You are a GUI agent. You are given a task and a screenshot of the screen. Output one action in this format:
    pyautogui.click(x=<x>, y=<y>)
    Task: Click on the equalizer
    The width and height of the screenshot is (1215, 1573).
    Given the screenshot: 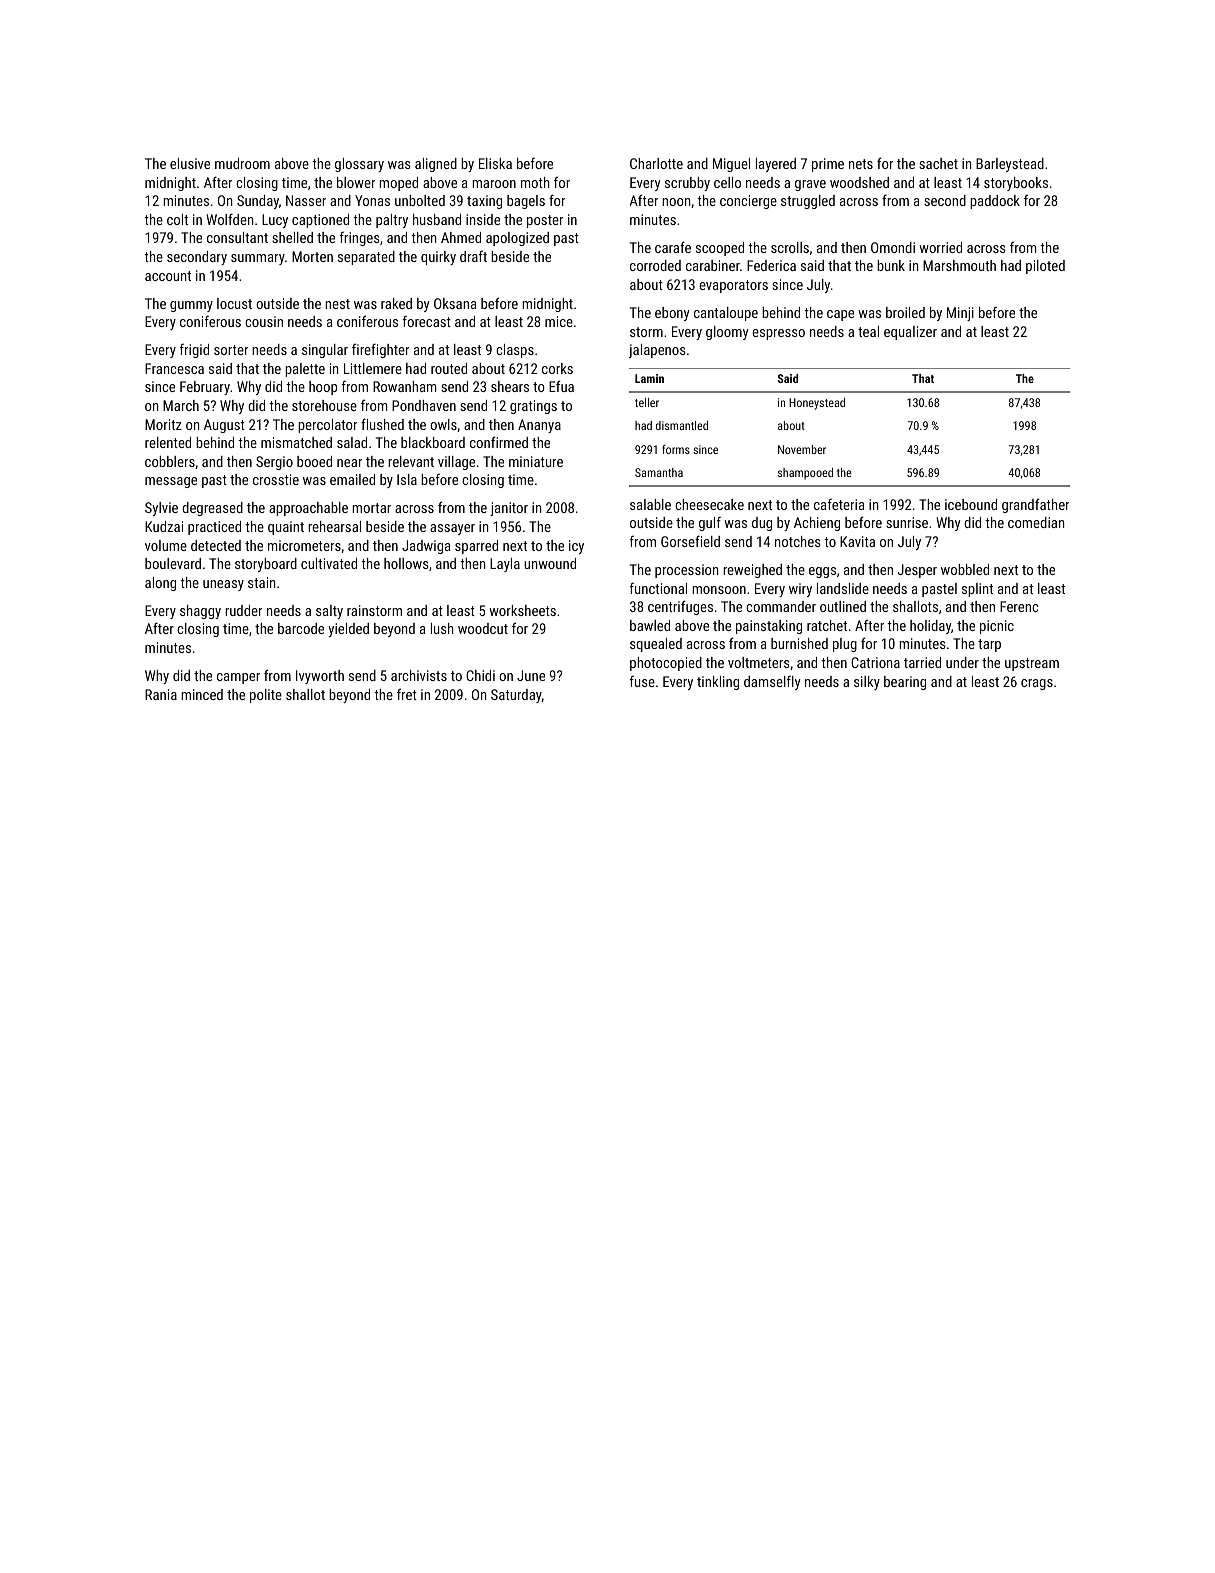 What is the action you would take?
    pyautogui.click(x=910, y=333)
